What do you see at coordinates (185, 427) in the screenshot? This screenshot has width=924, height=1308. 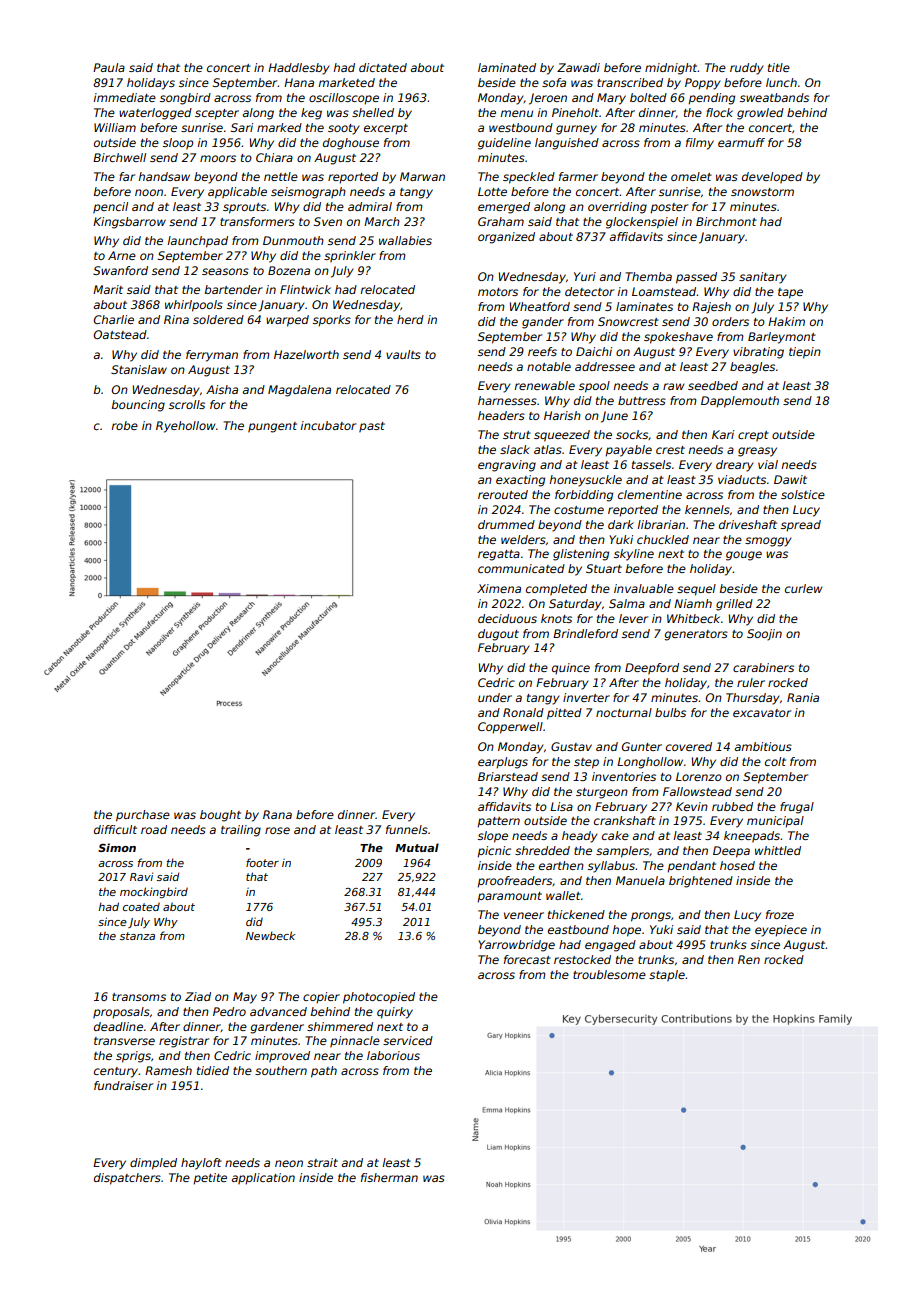 I see `Ryehollow` at bounding box center [185, 427].
